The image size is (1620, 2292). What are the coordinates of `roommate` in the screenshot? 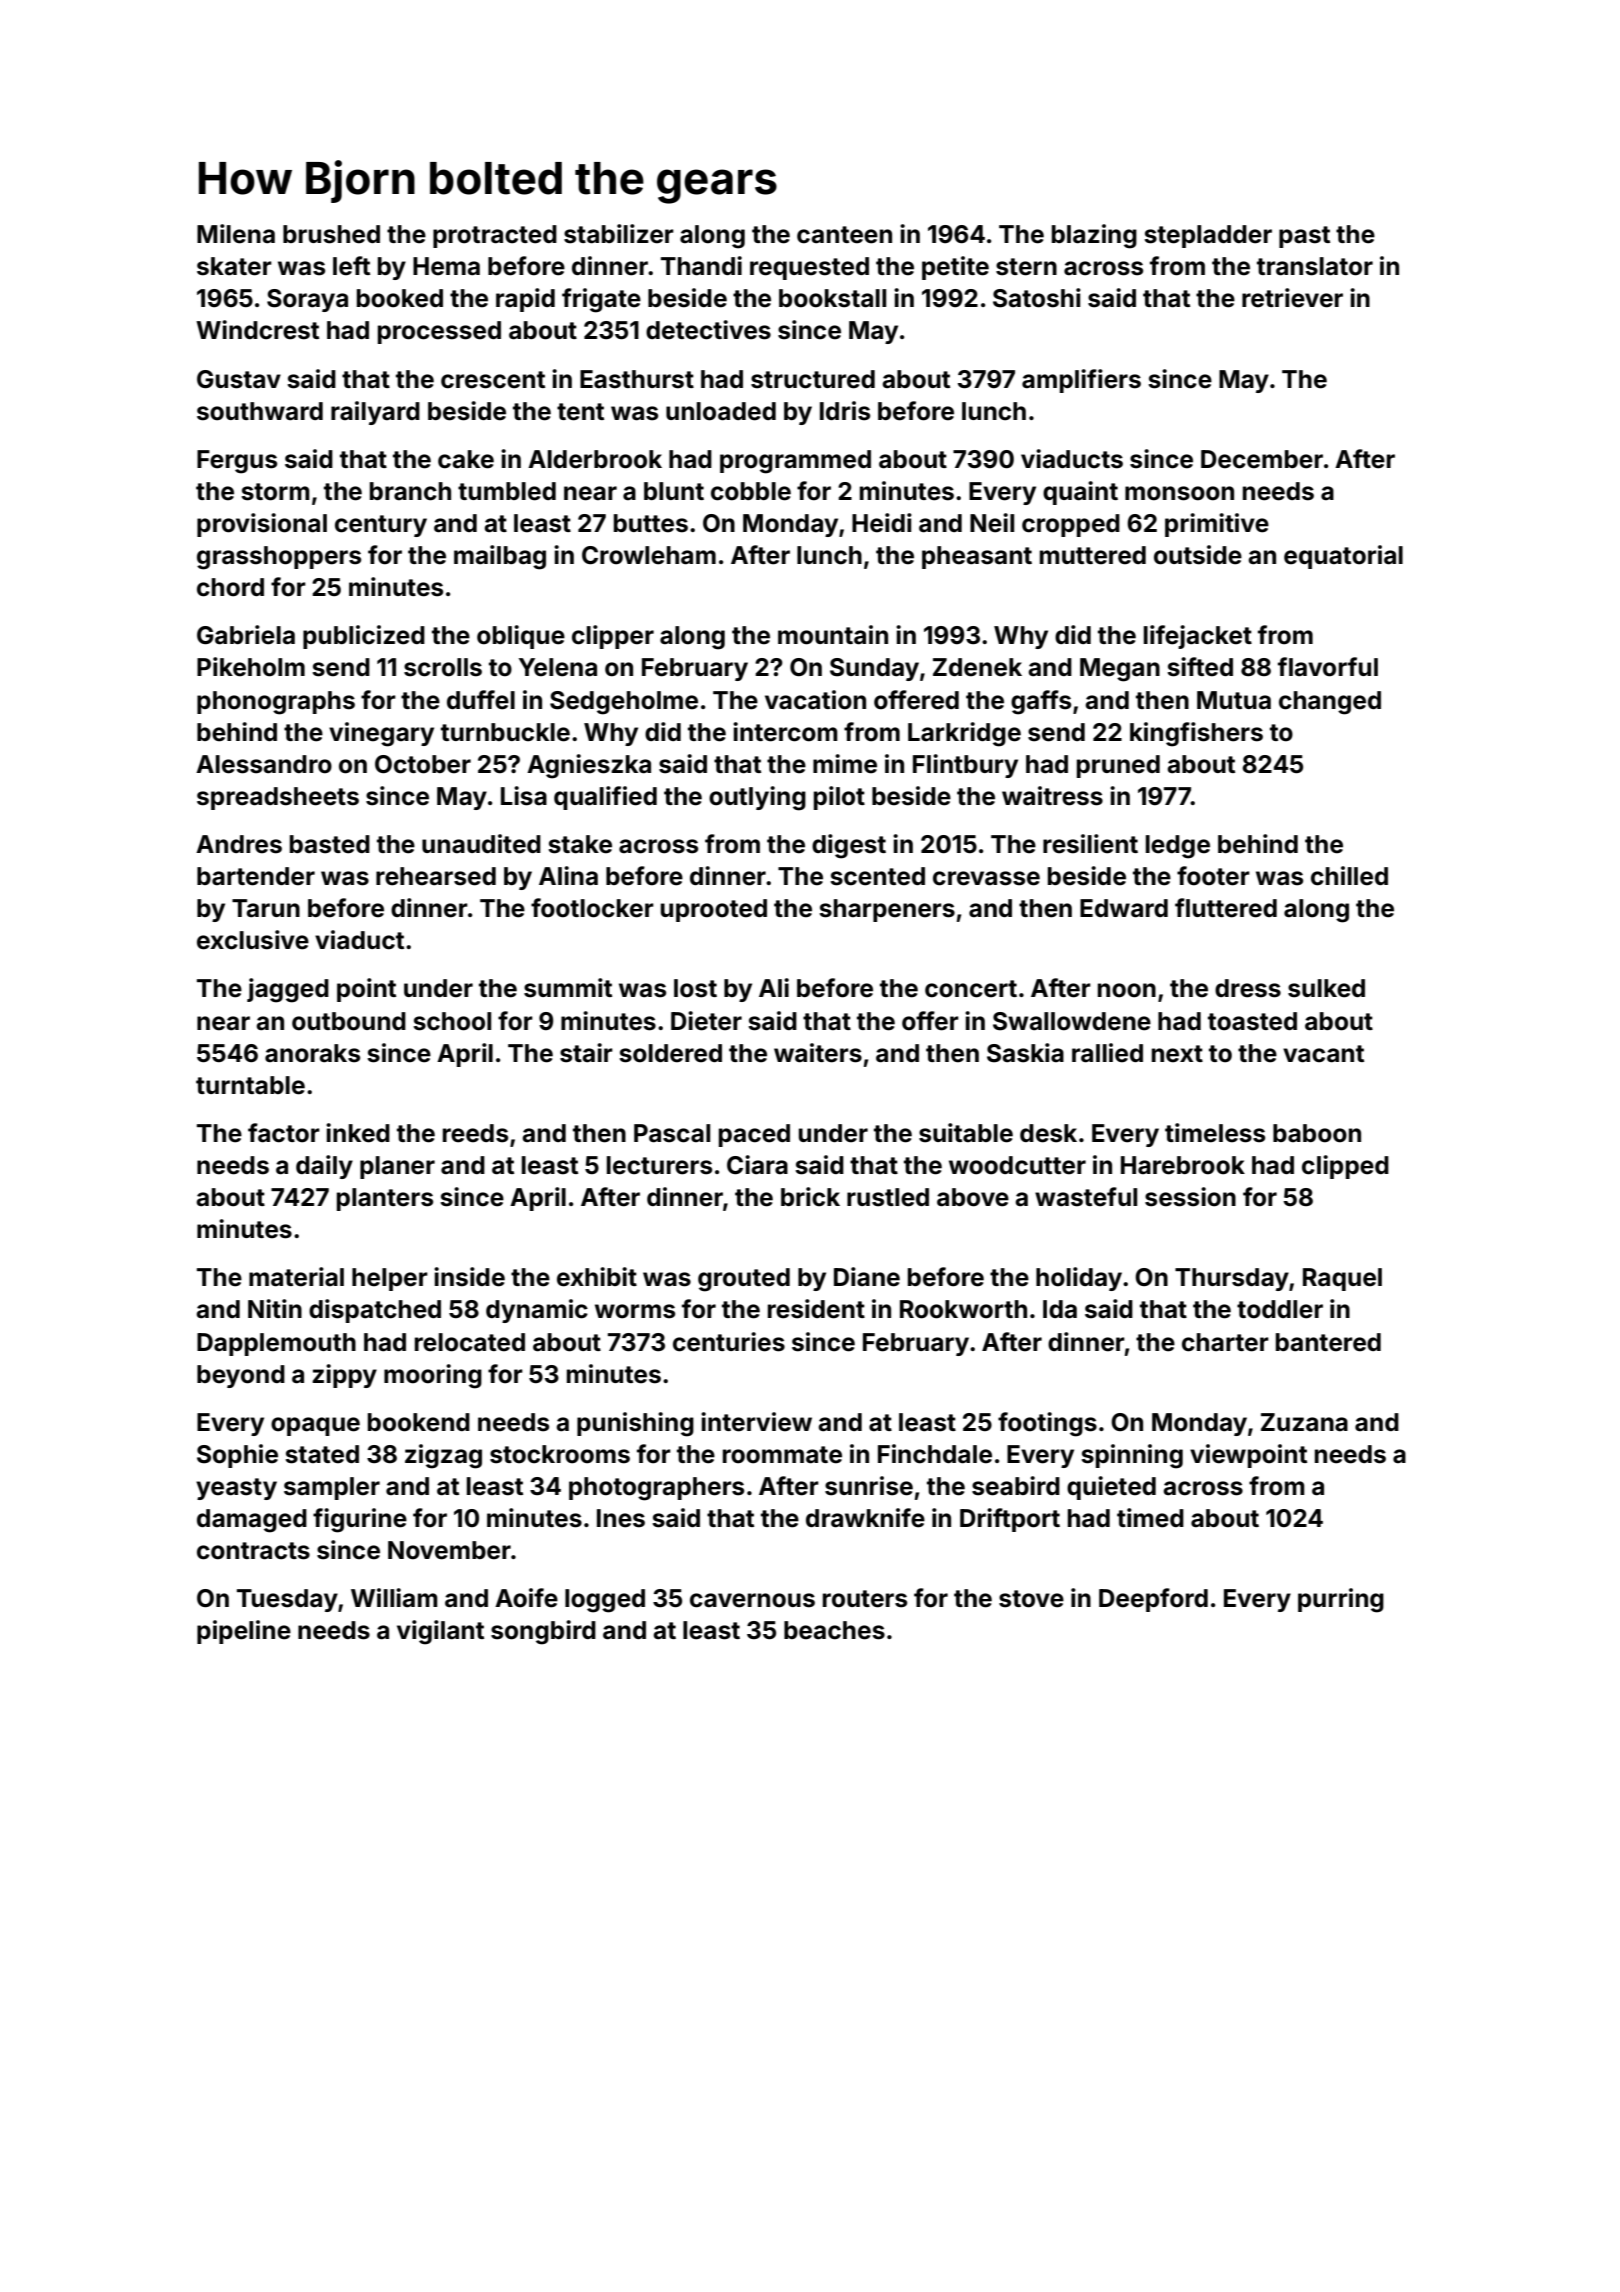 It's located at (782, 1455).
